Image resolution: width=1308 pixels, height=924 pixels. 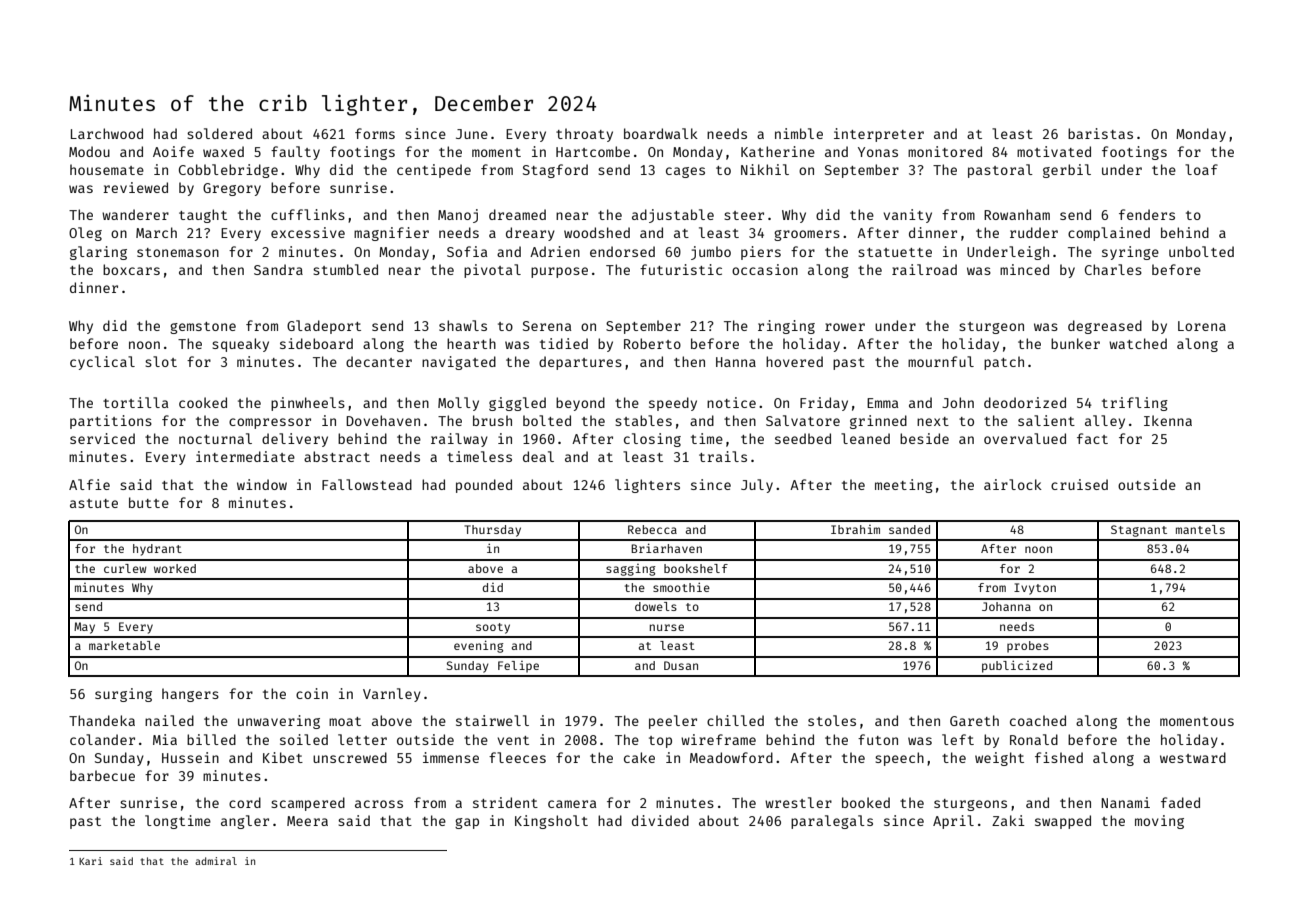 I want to click on hangers, so click(x=190, y=695).
